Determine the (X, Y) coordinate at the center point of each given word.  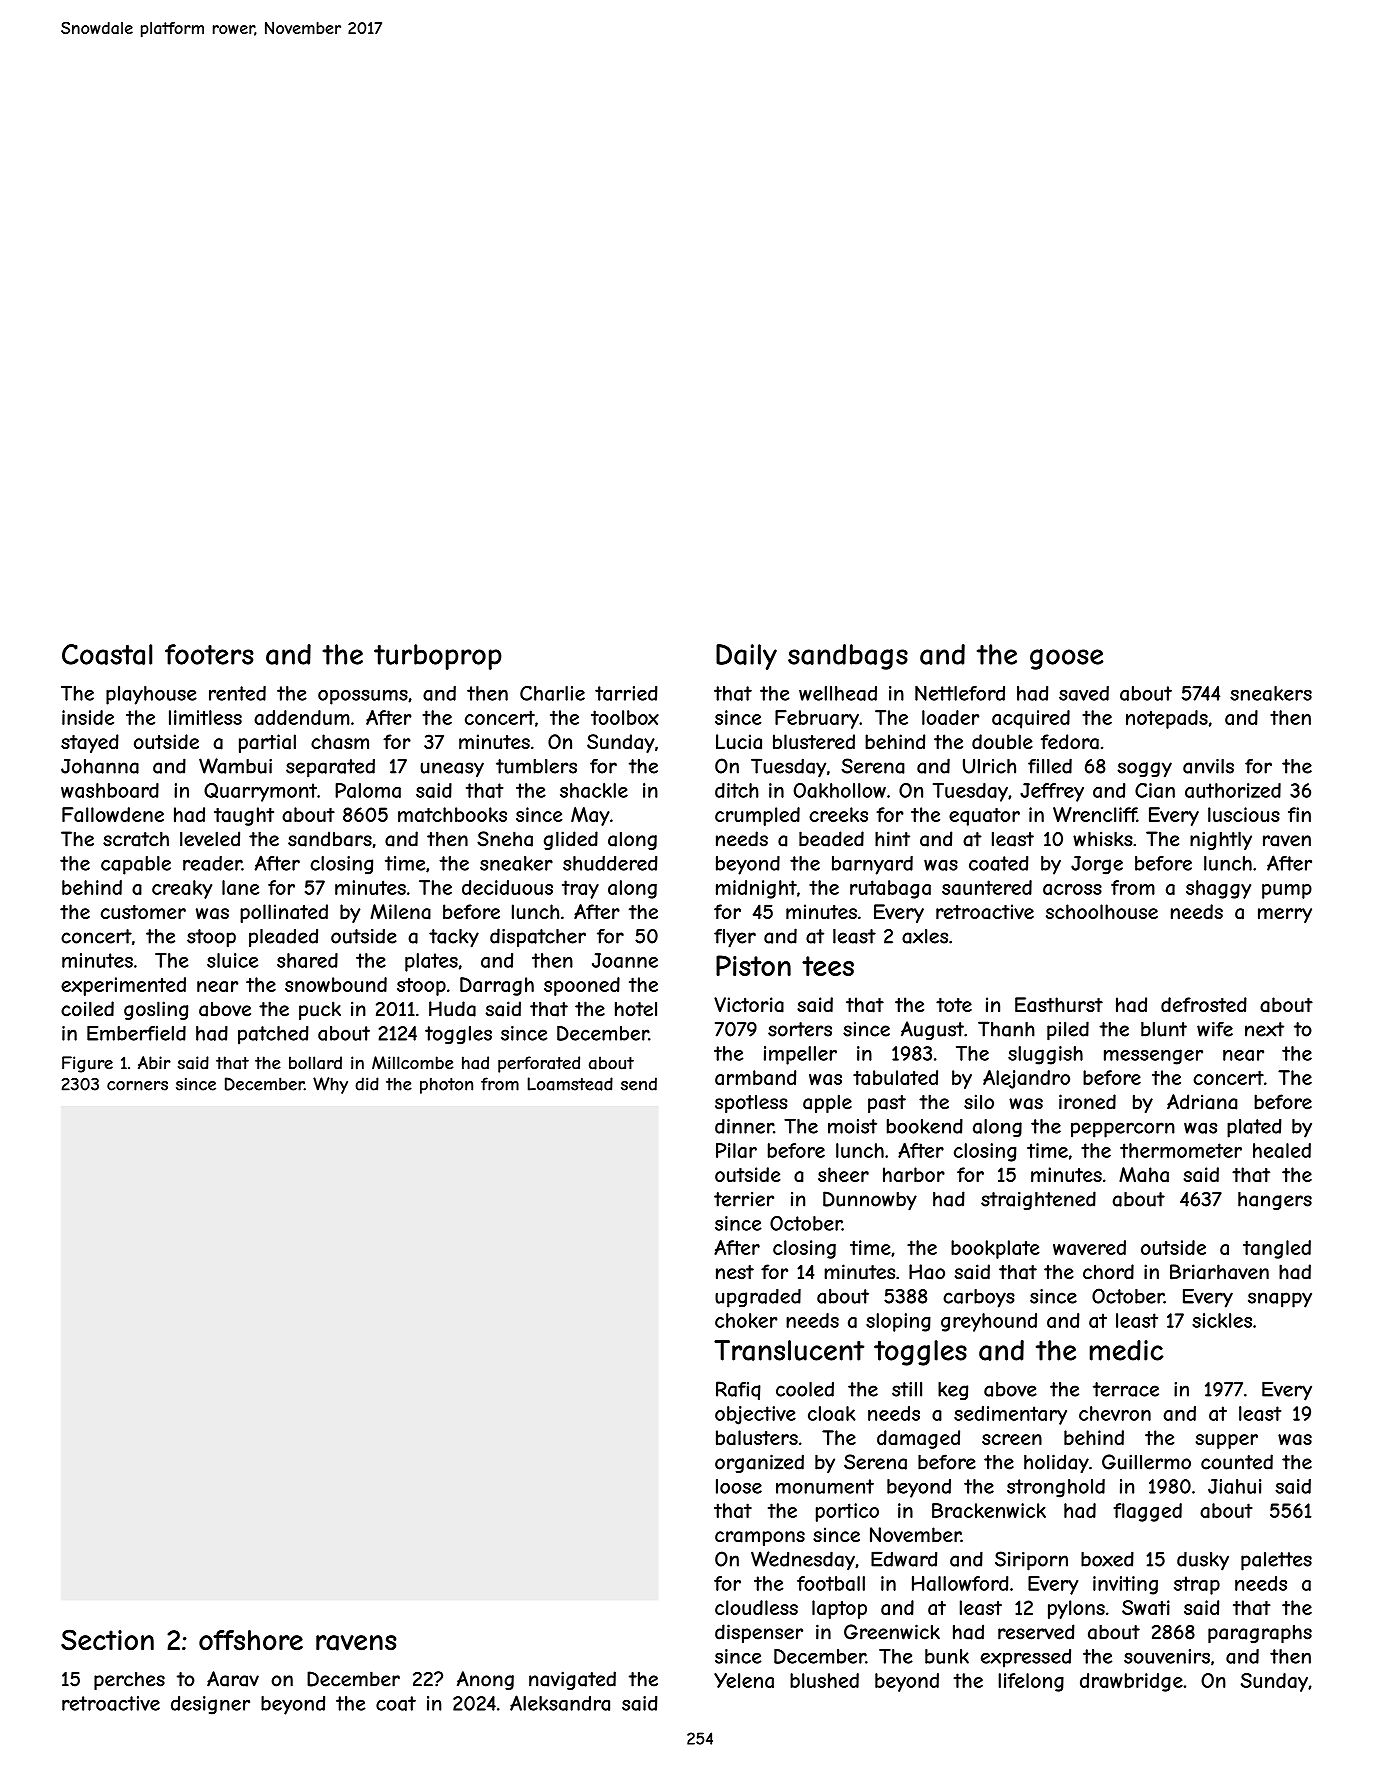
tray (580, 889)
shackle (594, 790)
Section (107, 1640)
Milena (400, 912)
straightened (1038, 1200)
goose (1066, 659)
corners (137, 1086)
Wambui (235, 766)
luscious (1244, 814)
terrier (744, 1199)
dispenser (759, 1633)
